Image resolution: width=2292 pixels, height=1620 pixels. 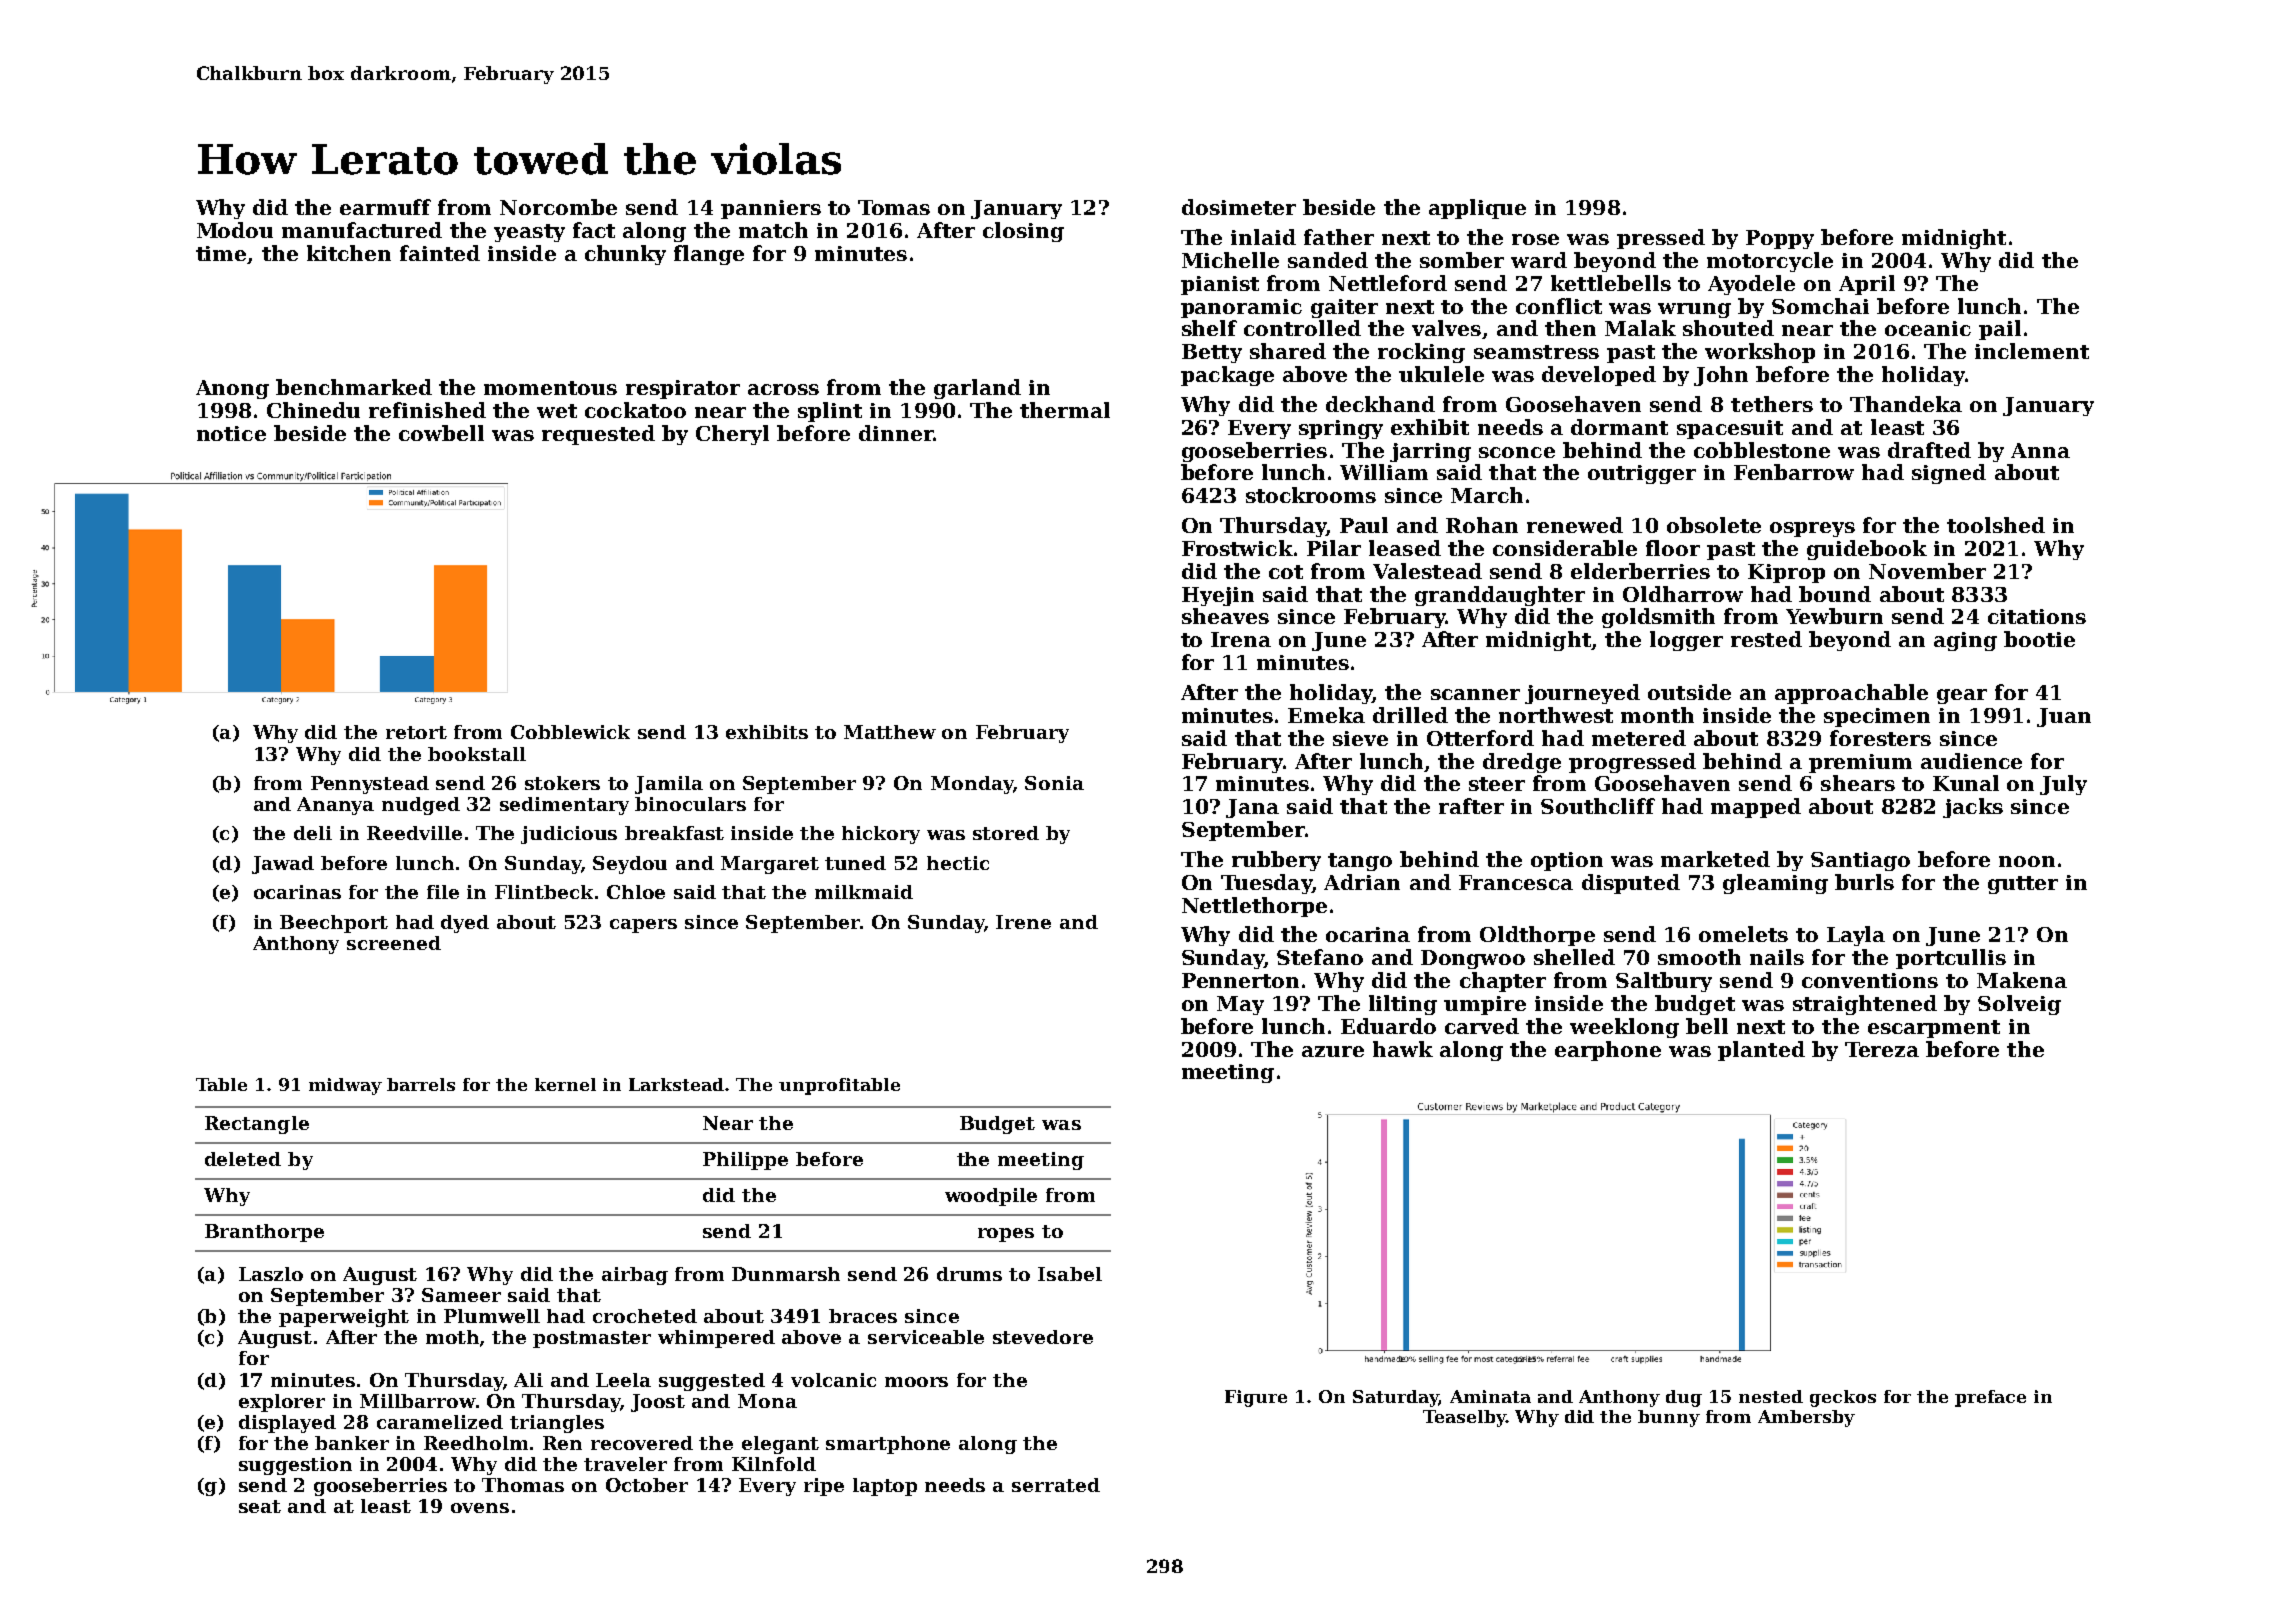 What do you see at coordinates (345, 1086) in the page?
I see `midway` at bounding box center [345, 1086].
